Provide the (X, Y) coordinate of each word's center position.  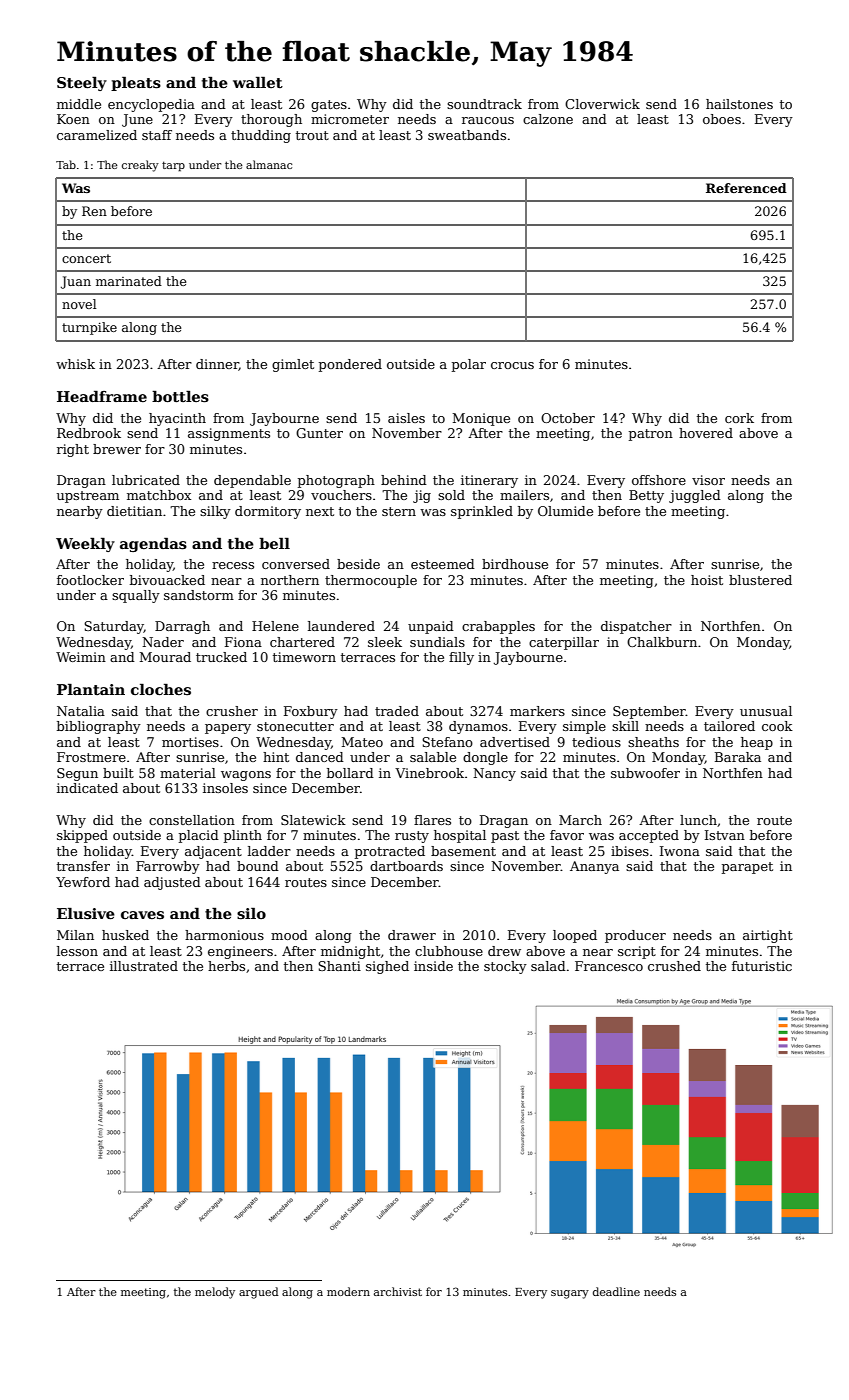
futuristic (762, 966)
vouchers (341, 495)
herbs (226, 966)
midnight (350, 952)
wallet (258, 82)
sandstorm (199, 595)
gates (329, 106)
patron (651, 435)
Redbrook (89, 433)
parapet (747, 868)
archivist (398, 1291)
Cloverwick (602, 104)
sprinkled (482, 512)
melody (215, 1293)
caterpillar (564, 643)
